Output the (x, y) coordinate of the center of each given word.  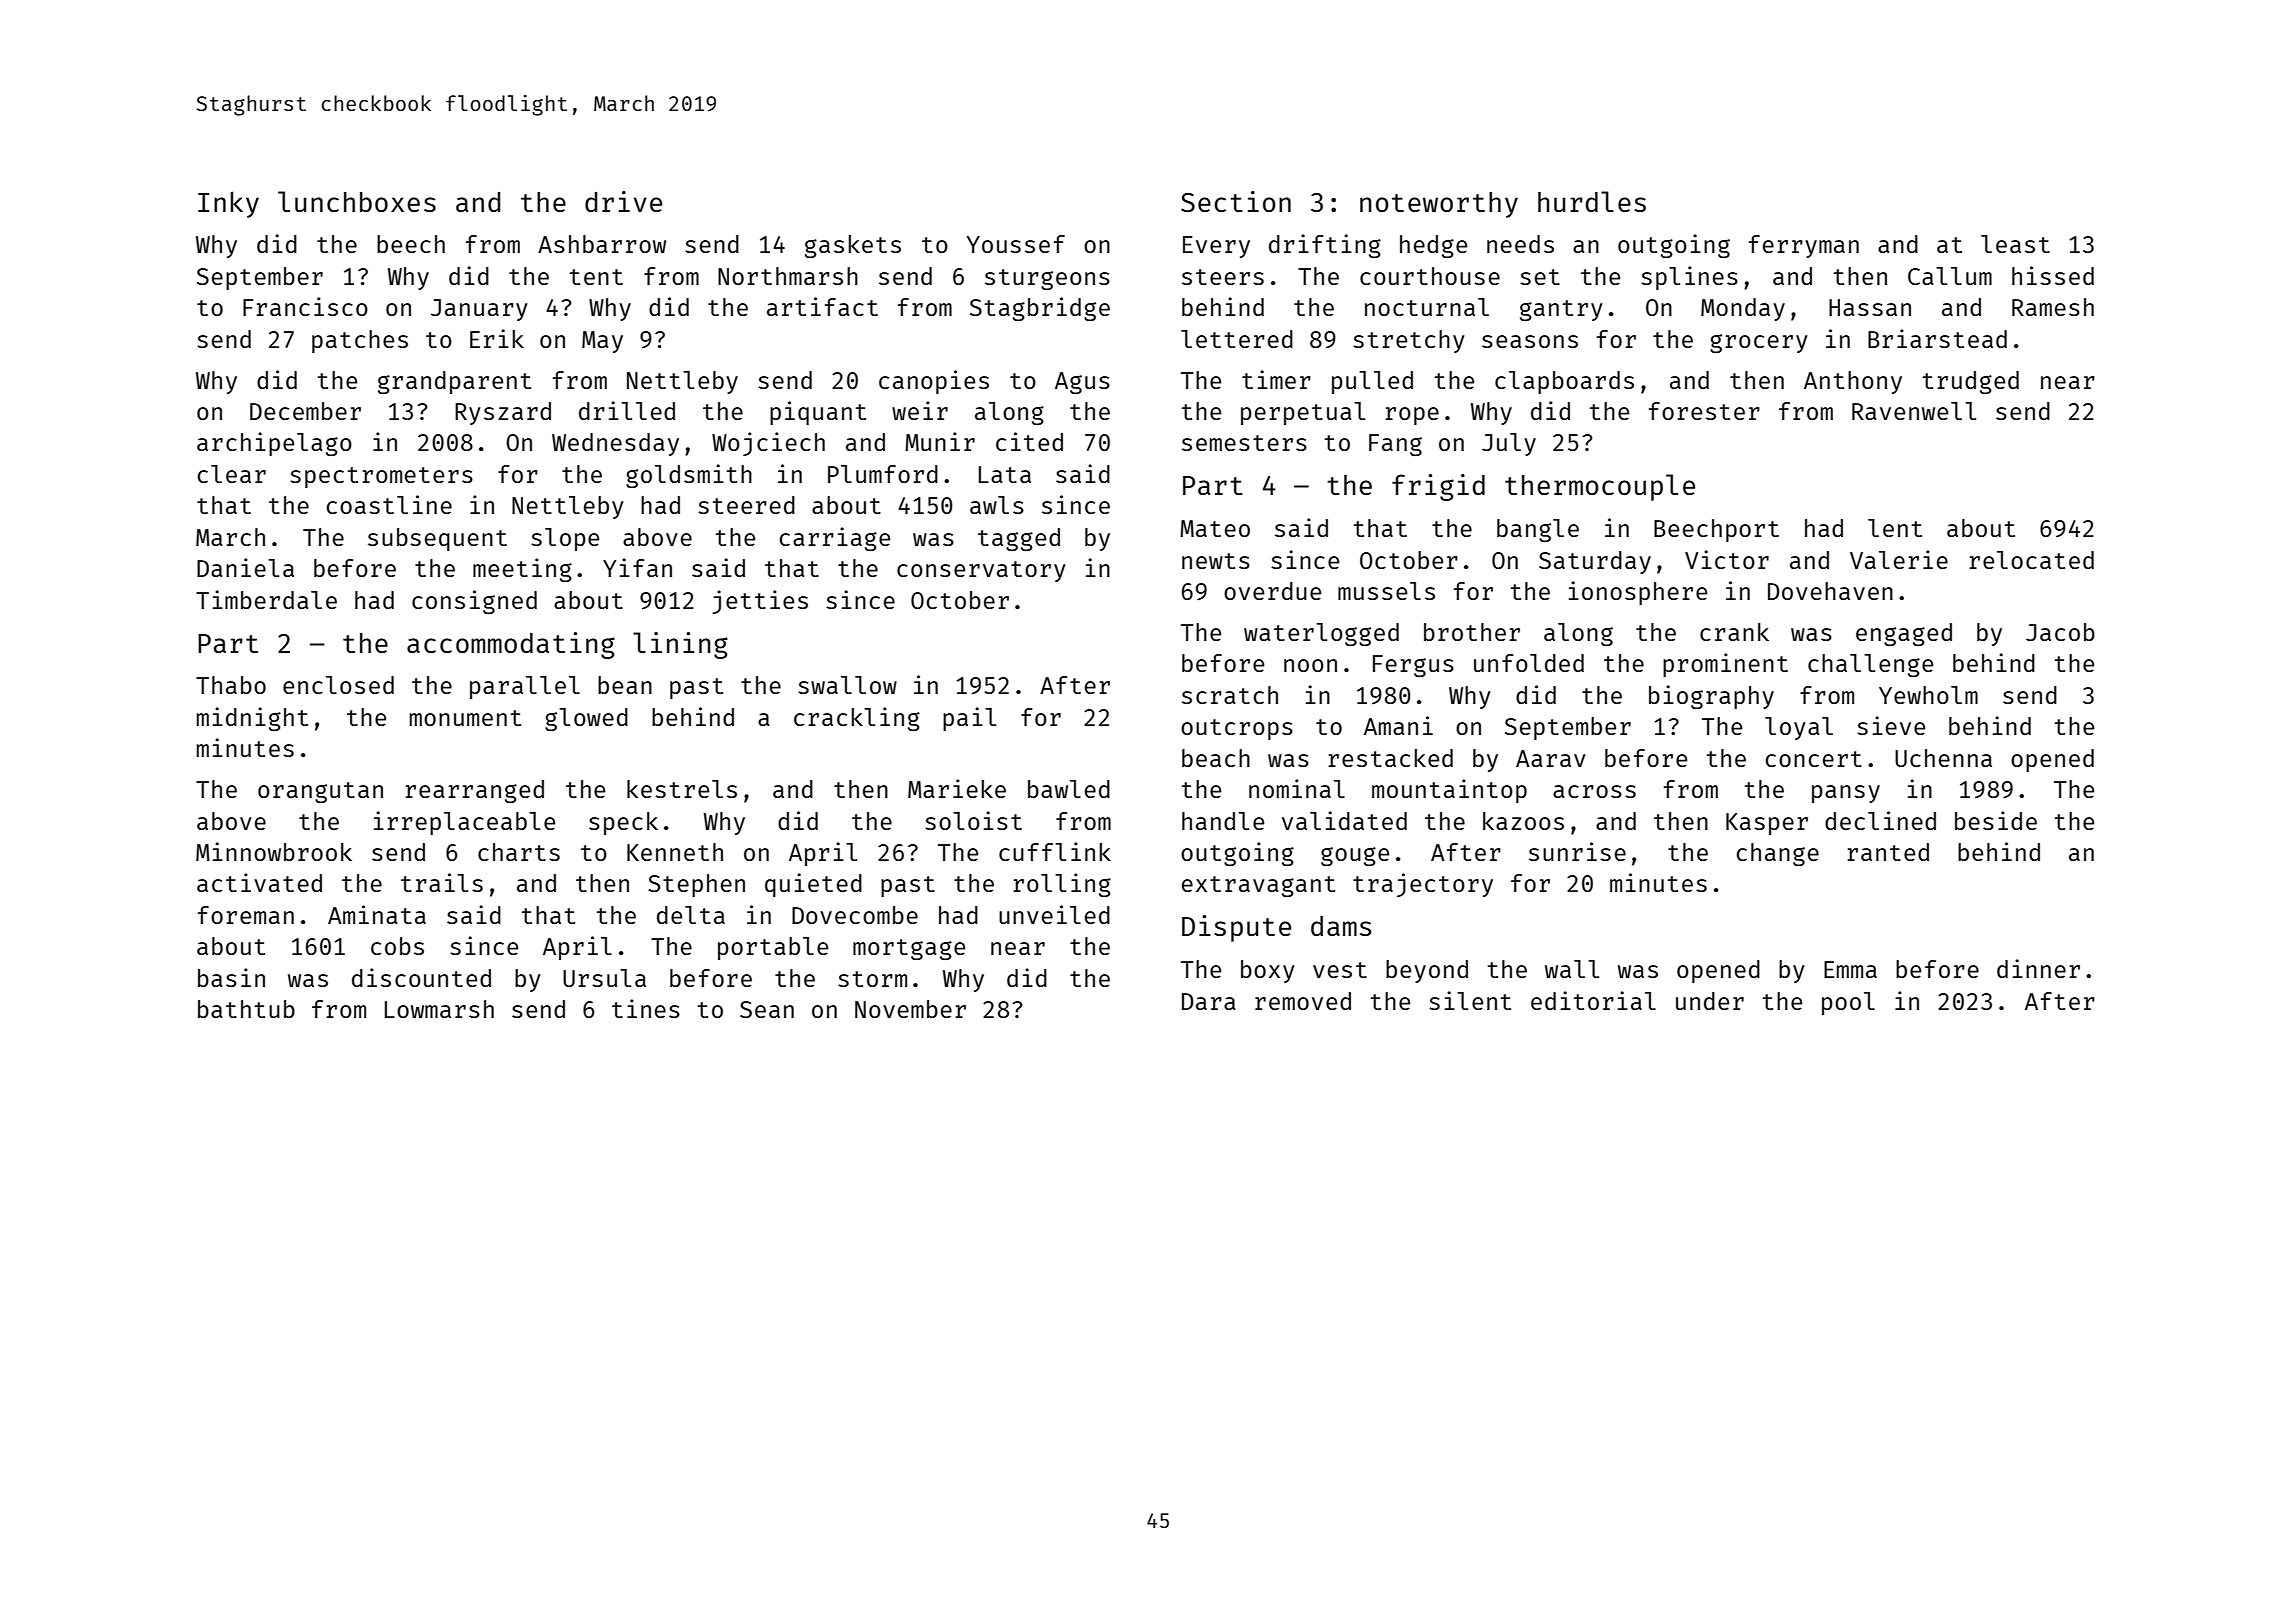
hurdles (1592, 201)
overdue (1272, 591)
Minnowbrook (274, 851)
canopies (934, 382)
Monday (1743, 309)
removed (1303, 1001)
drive (623, 201)
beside (1996, 820)
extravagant (1258, 886)
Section (1236, 201)
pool (1848, 1003)
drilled (627, 410)
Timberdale (266, 599)
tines (646, 1008)
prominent (1725, 665)
